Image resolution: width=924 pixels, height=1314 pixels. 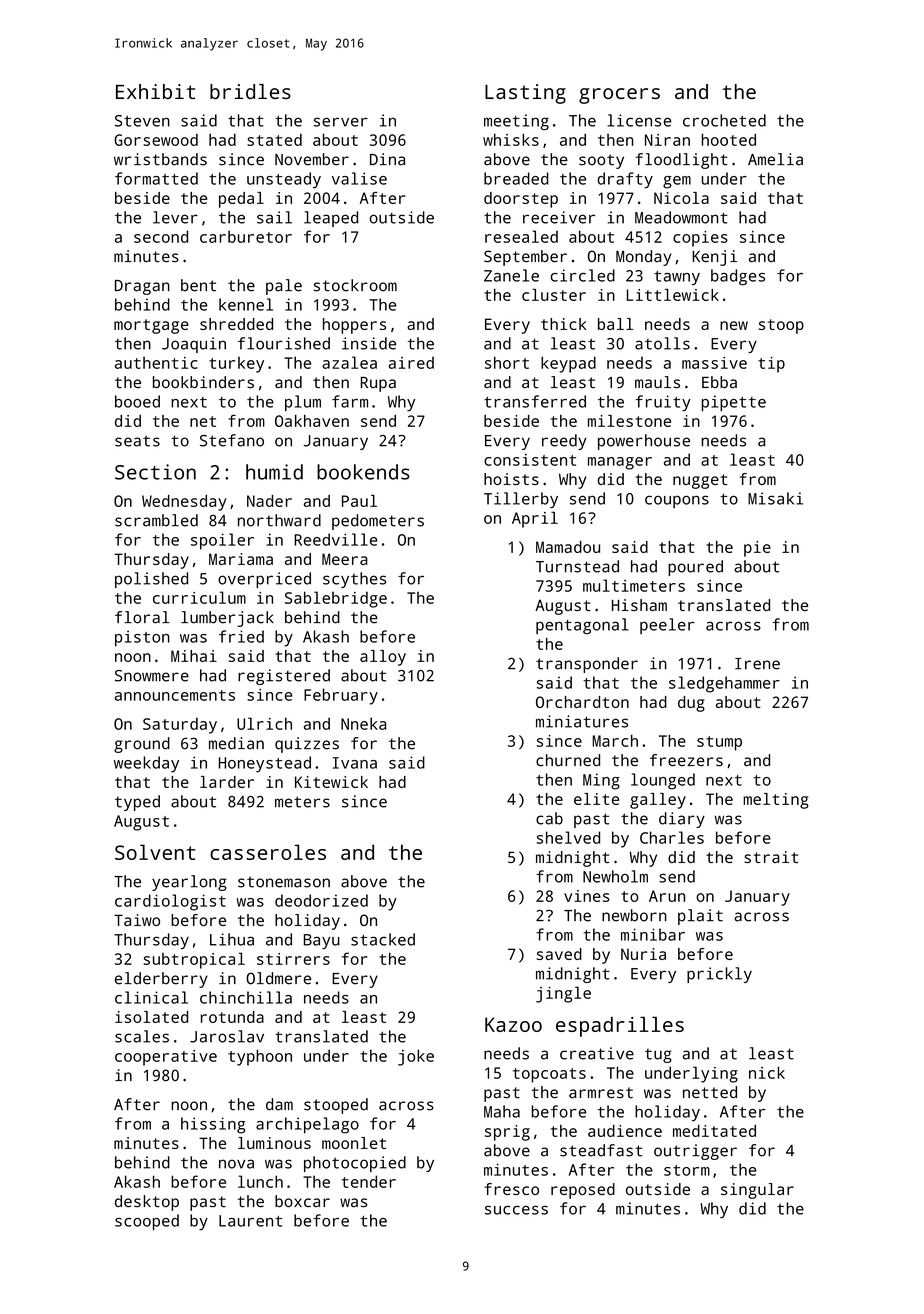 I want to click on Dina, so click(x=387, y=159).
